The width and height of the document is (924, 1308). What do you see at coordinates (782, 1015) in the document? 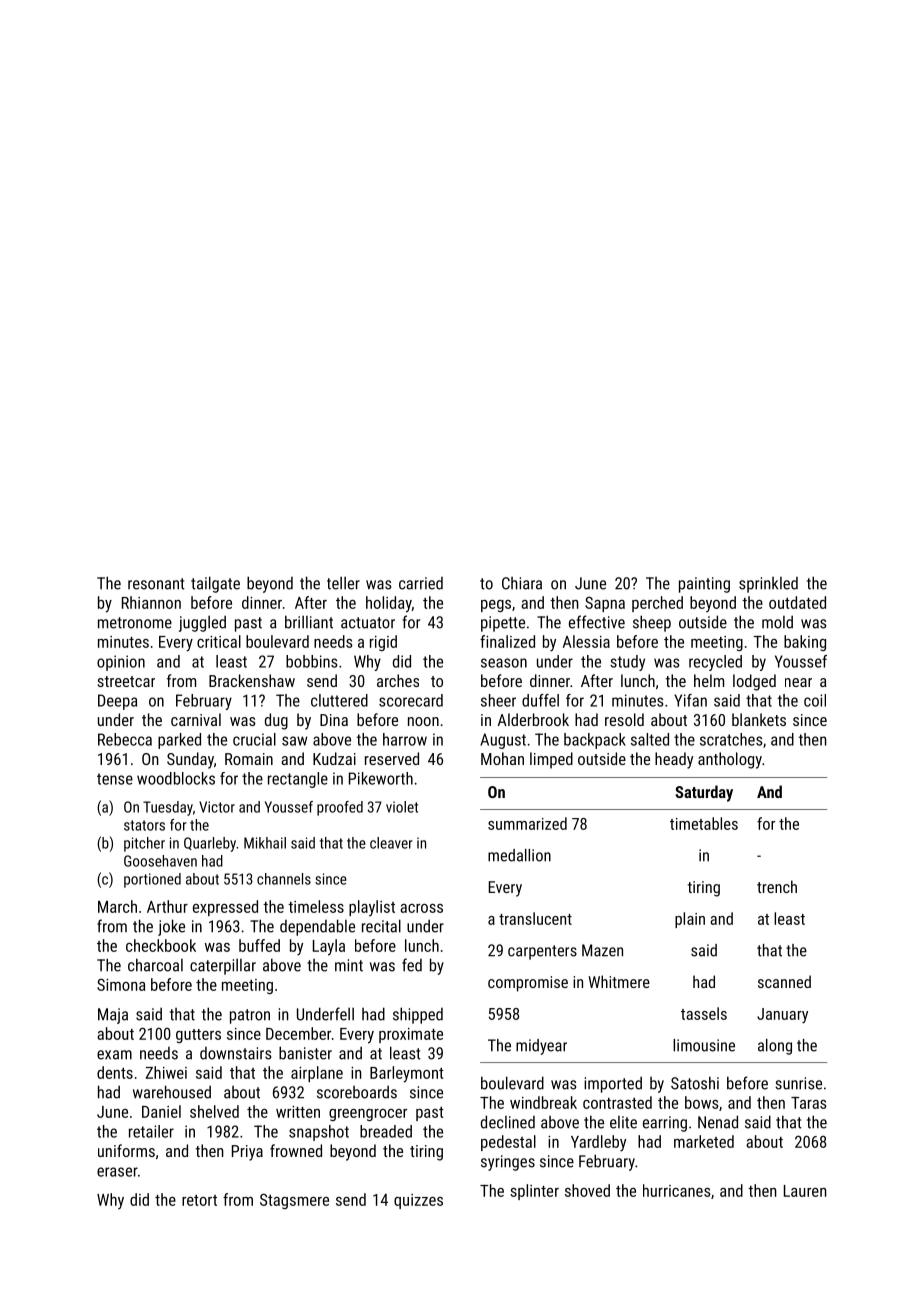
I see `January` at bounding box center [782, 1015].
